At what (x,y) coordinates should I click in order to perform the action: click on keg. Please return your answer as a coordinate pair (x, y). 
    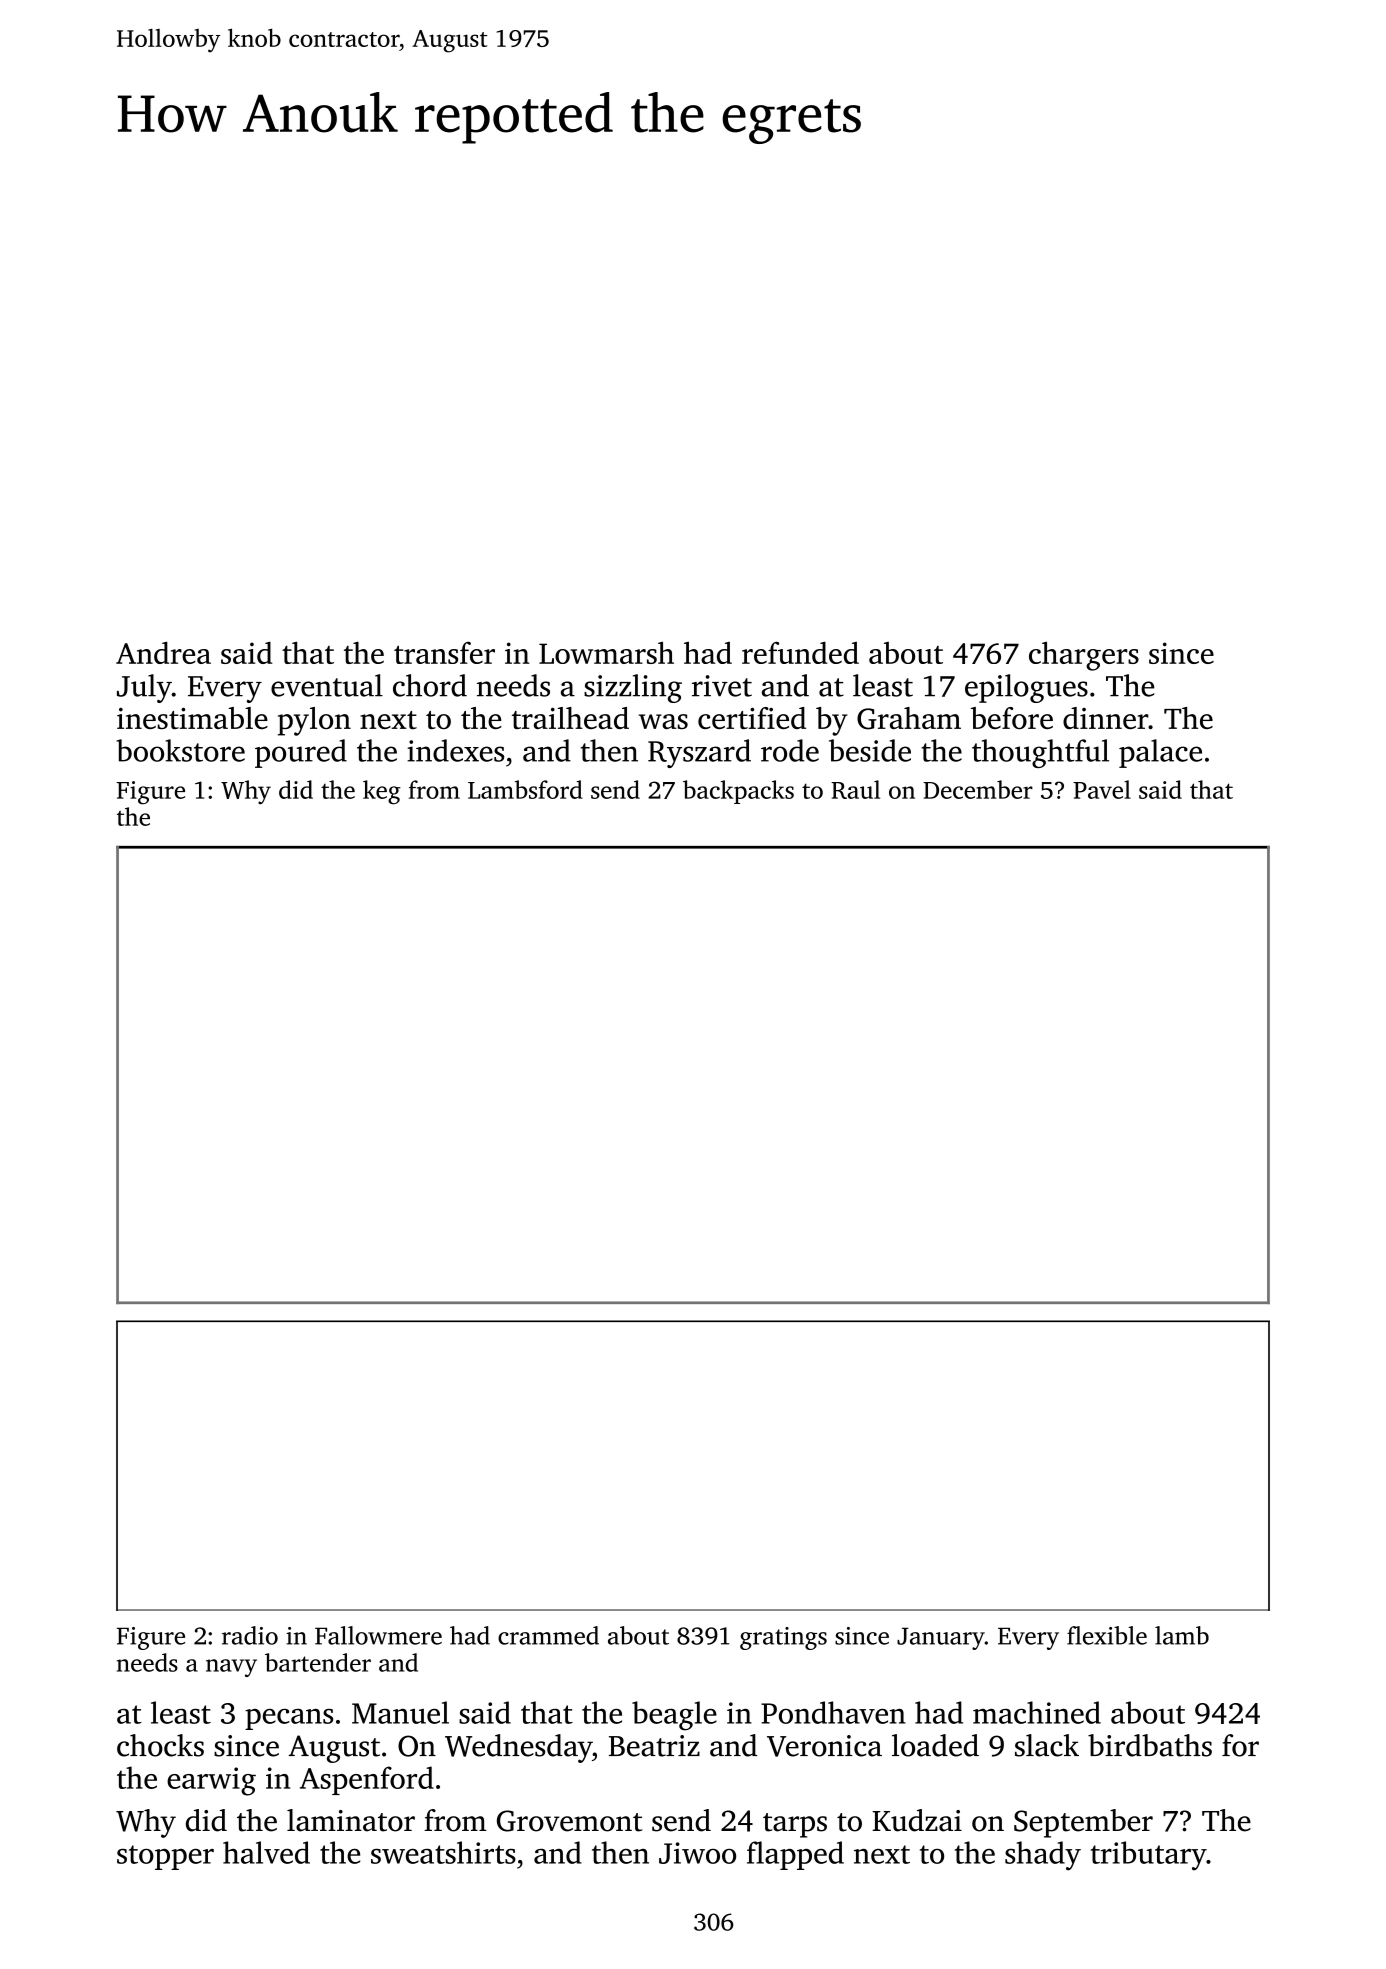
    Looking at the image, I should click on (382, 792).
